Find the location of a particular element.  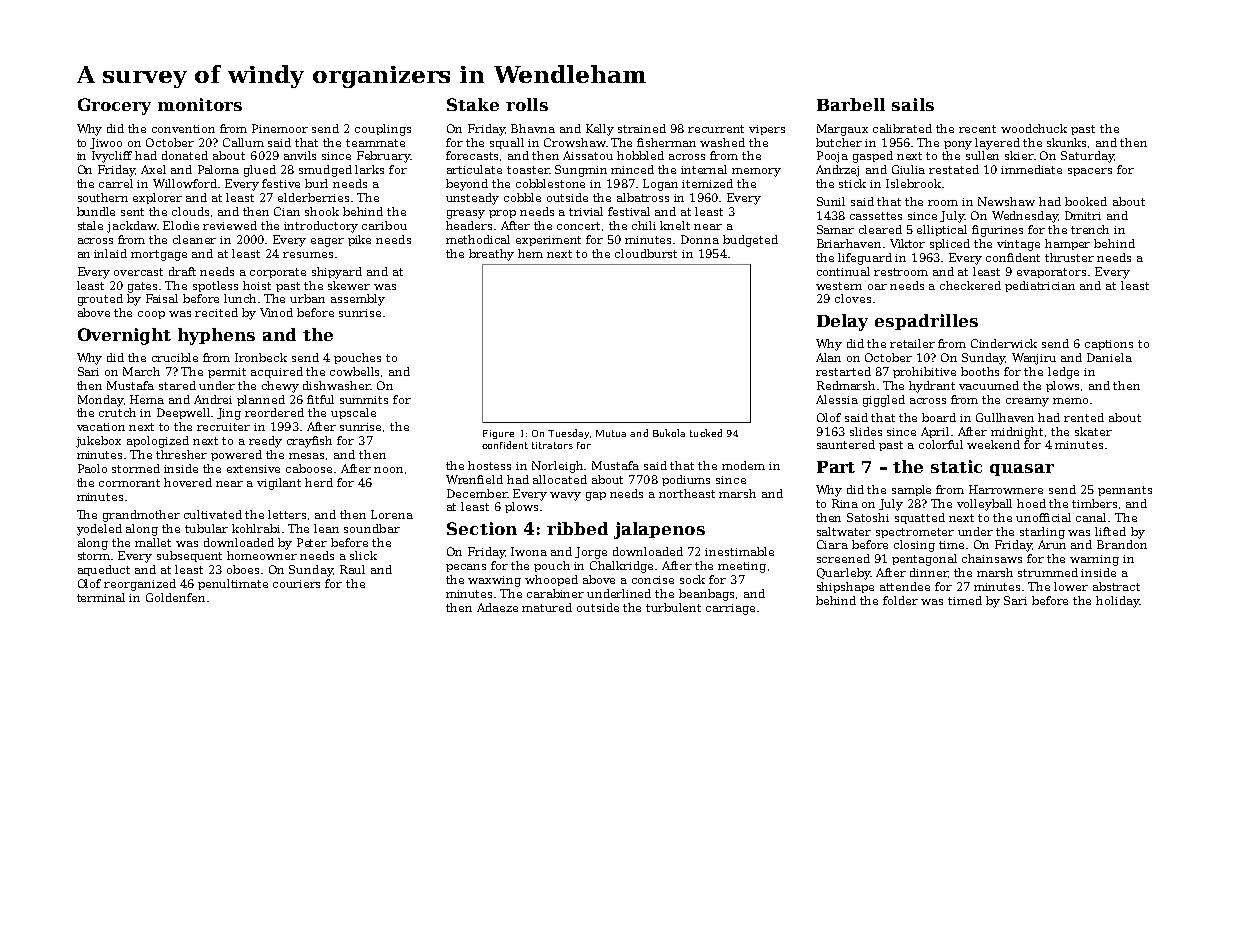

sails is located at coordinates (913, 104).
